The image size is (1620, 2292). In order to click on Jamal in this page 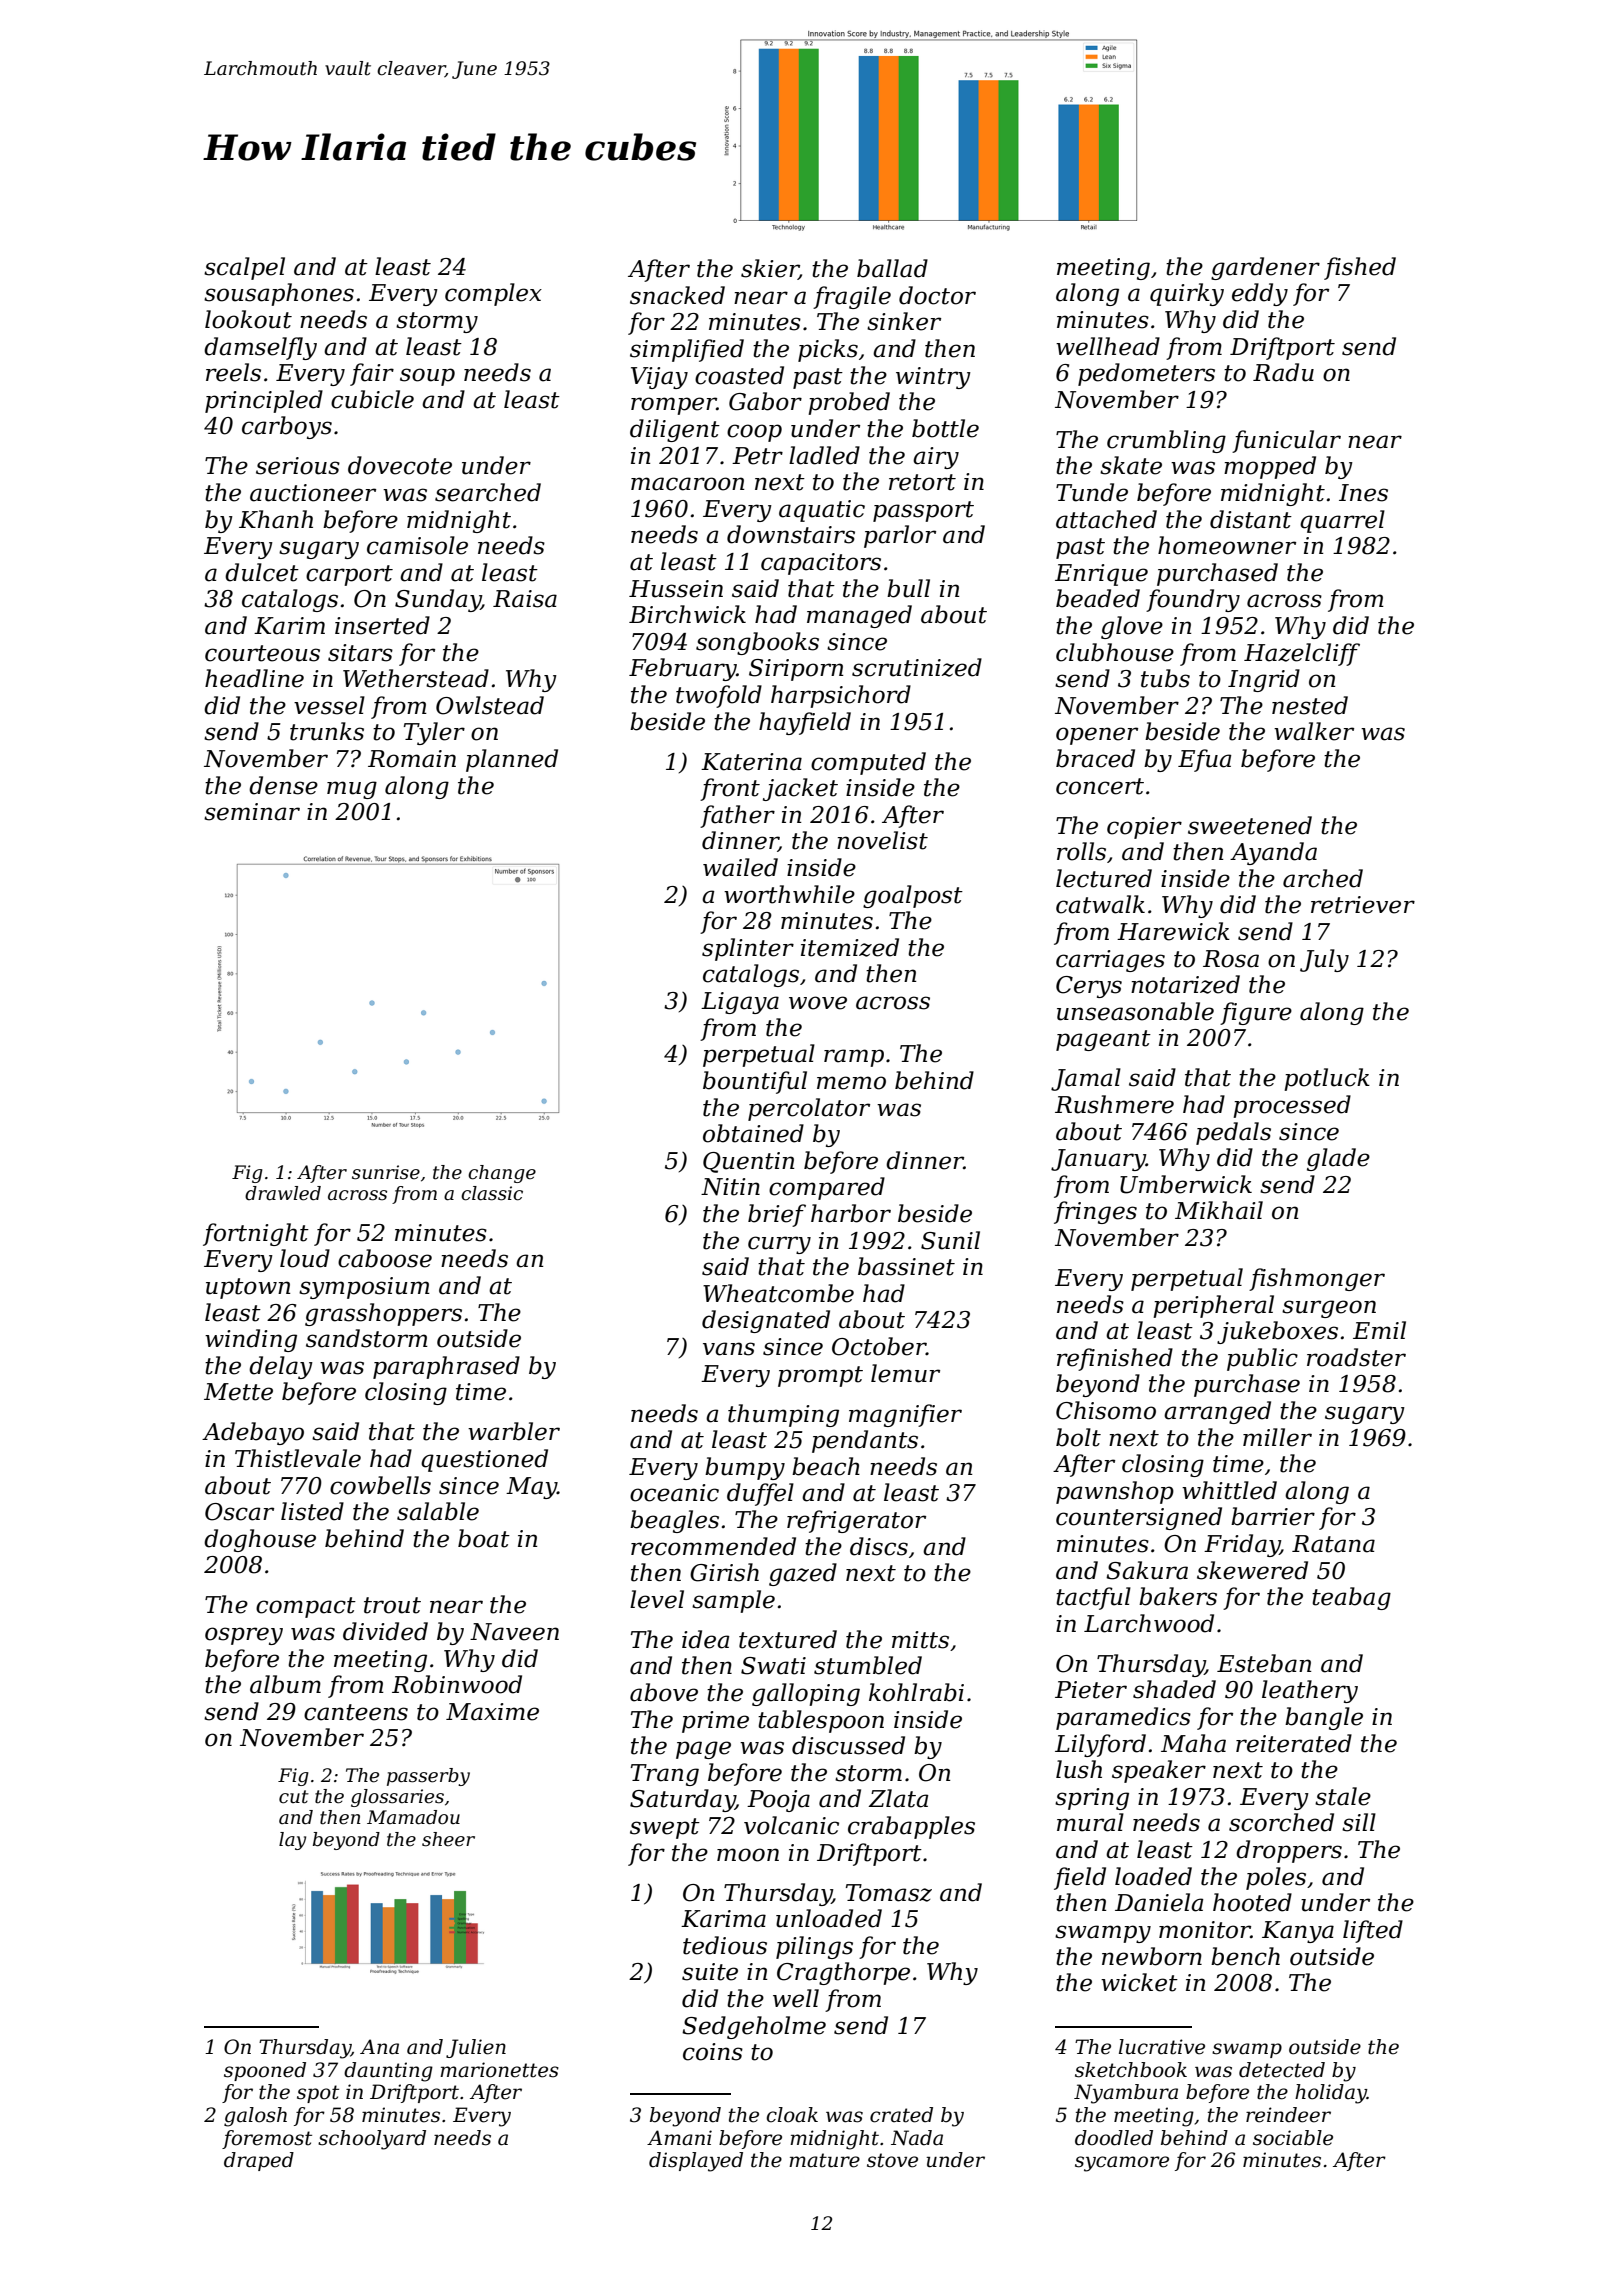, I will do `click(1086, 1079)`.
